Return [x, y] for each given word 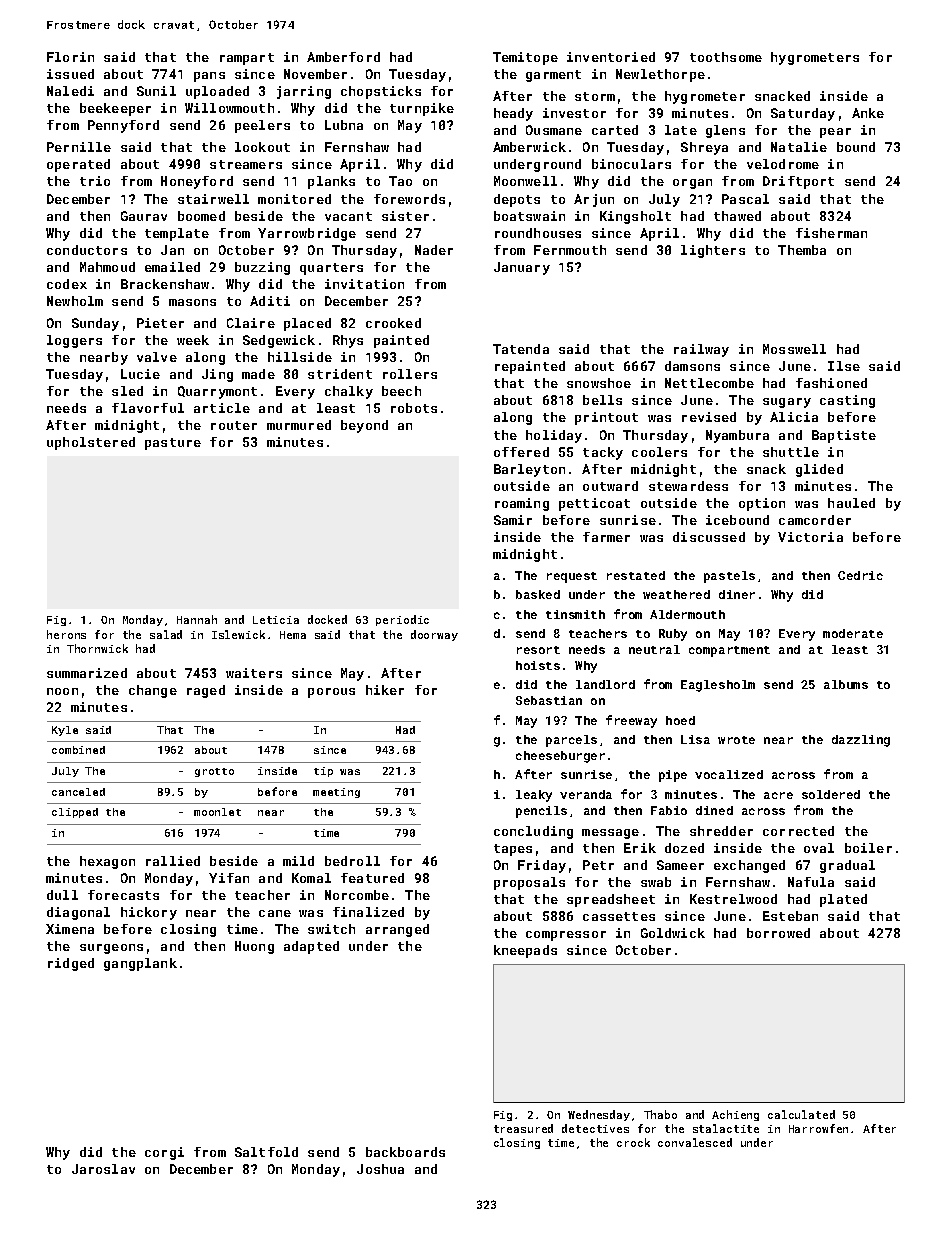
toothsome [726, 57]
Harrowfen [818, 1128]
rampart [247, 59]
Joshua [380, 1169]
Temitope [525, 58]
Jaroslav [103, 1169]
